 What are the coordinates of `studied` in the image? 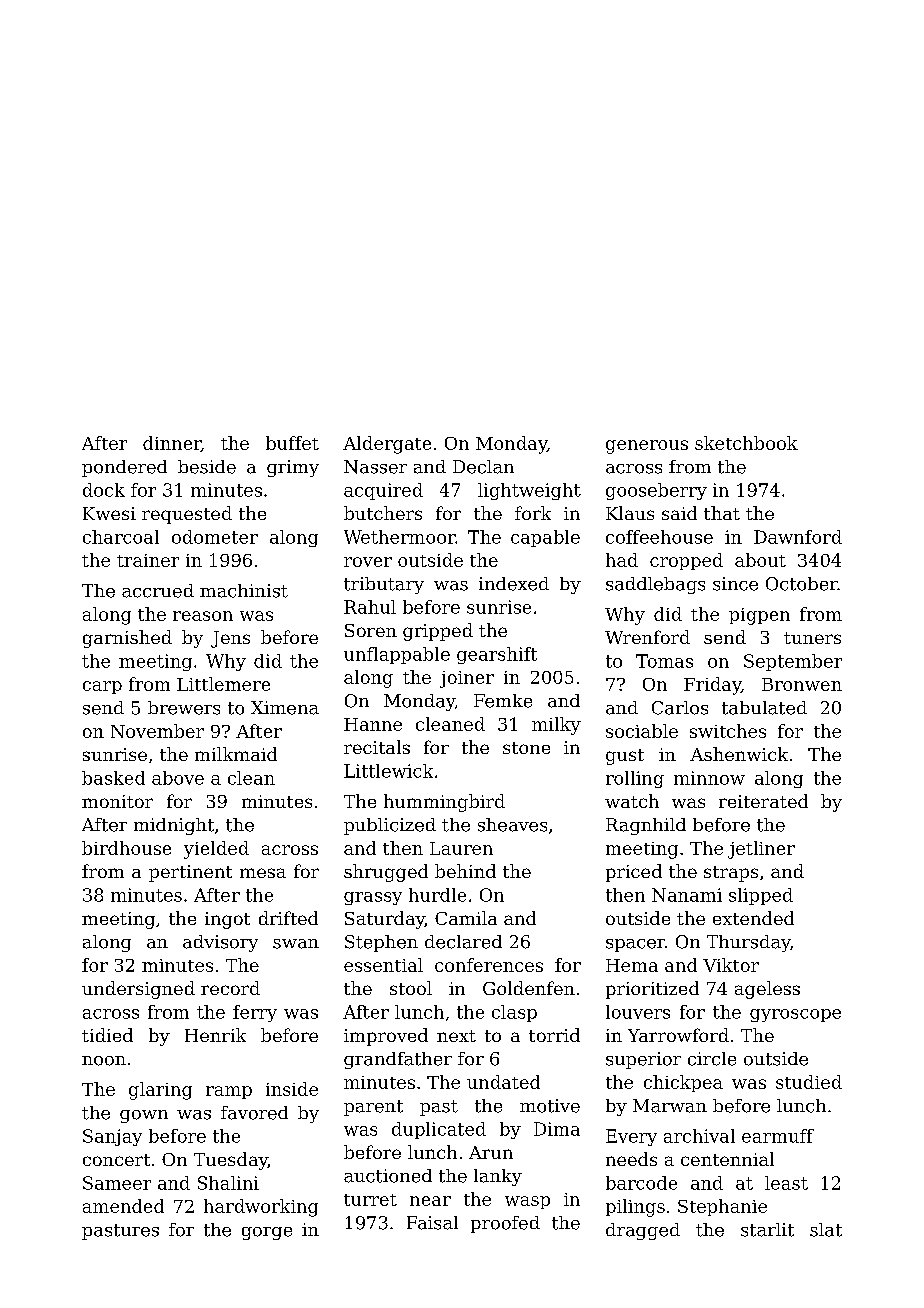 It's located at (809, 1082).
